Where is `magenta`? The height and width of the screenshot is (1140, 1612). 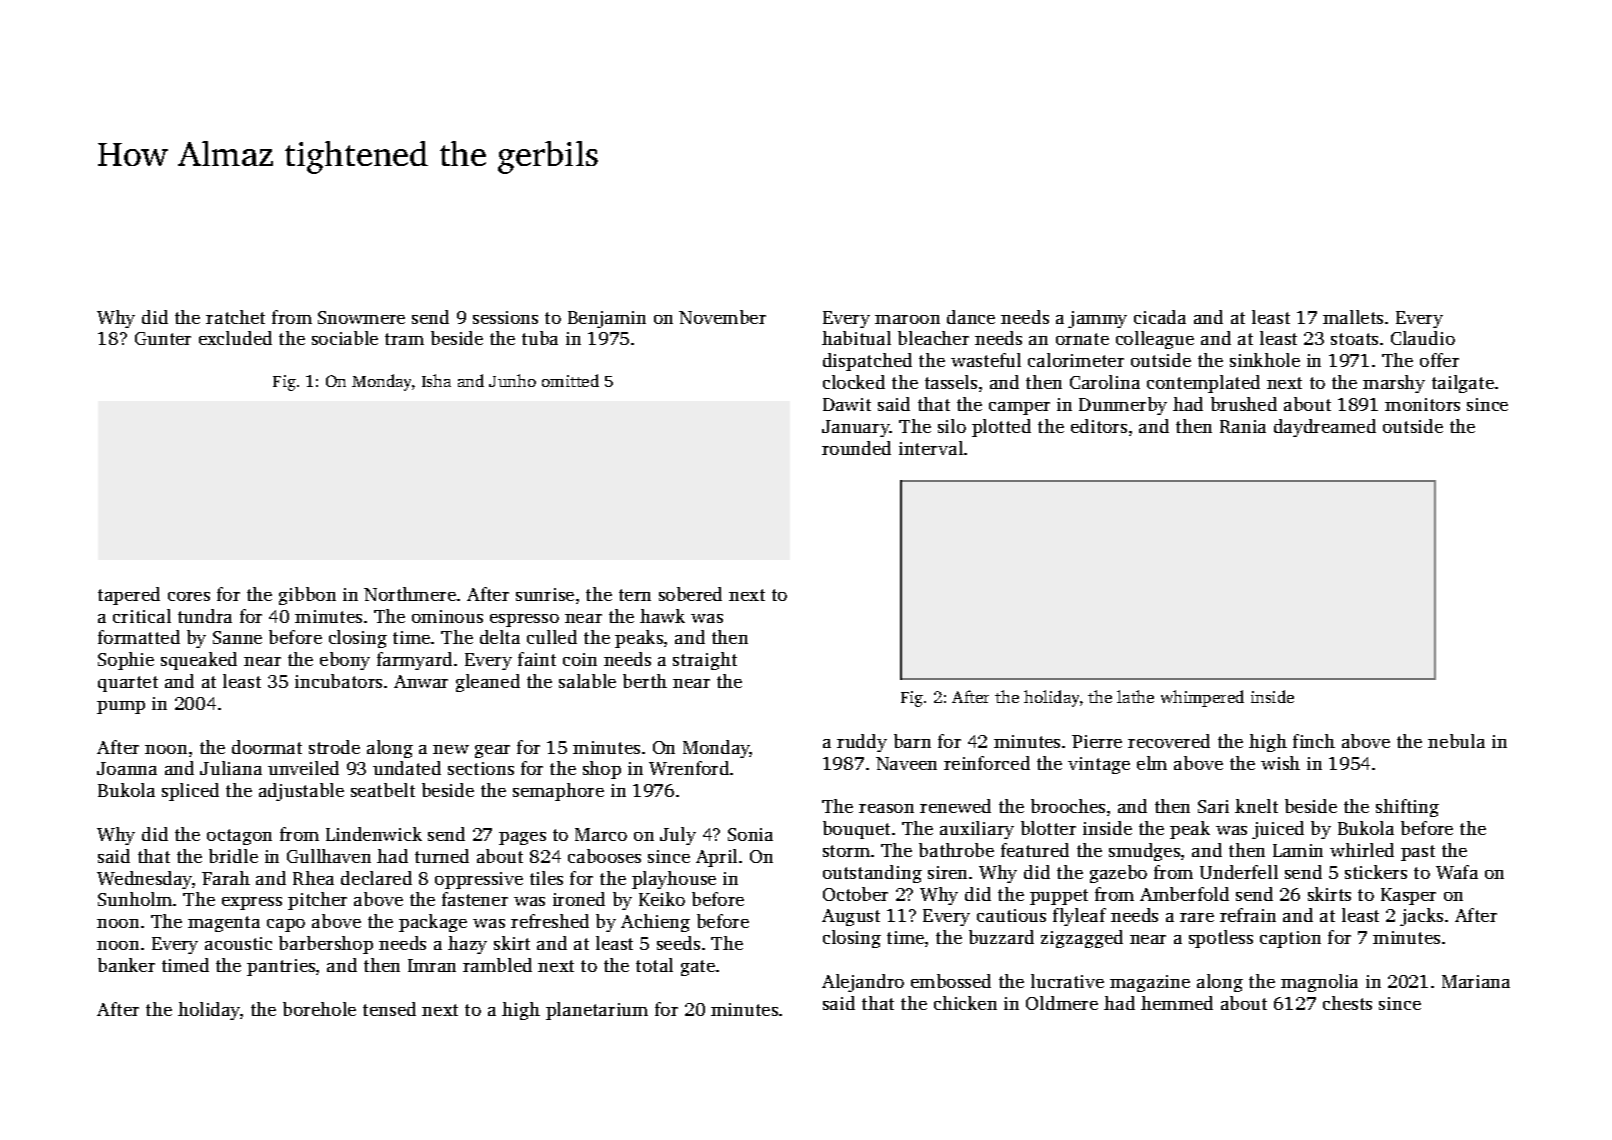 magenta is located at coordinates (224, 924).
